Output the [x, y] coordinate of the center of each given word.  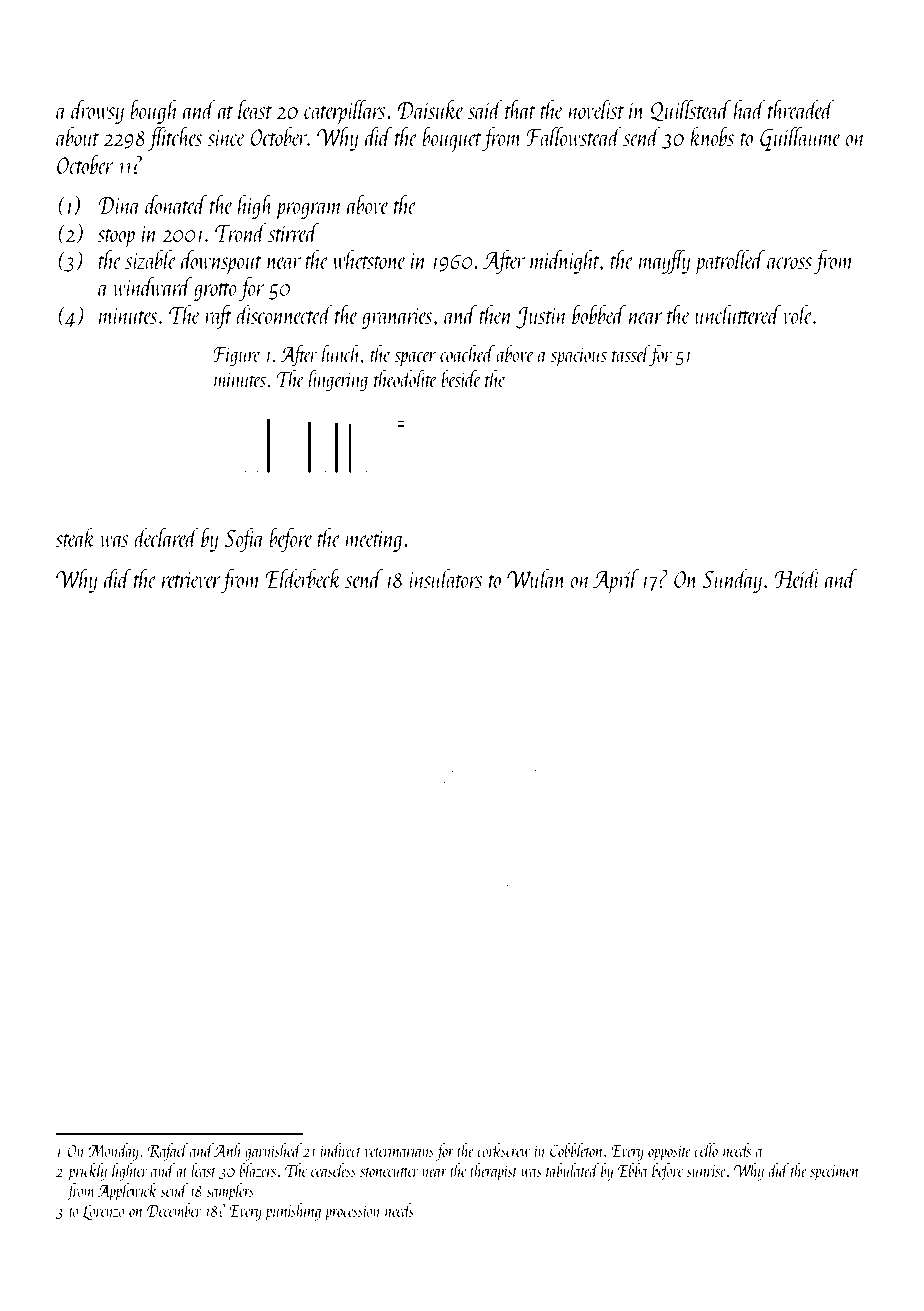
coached [467, 353]
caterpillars [345, 112]
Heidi [797, 578]
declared [166, 537]
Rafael [168, 1152]
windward [152, 286]
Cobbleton [576, 1150]
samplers [230, 1192]
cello [706, 1150]
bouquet [452, 139]
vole [798, 314]
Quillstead [690, 111]
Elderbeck [303, 578]
